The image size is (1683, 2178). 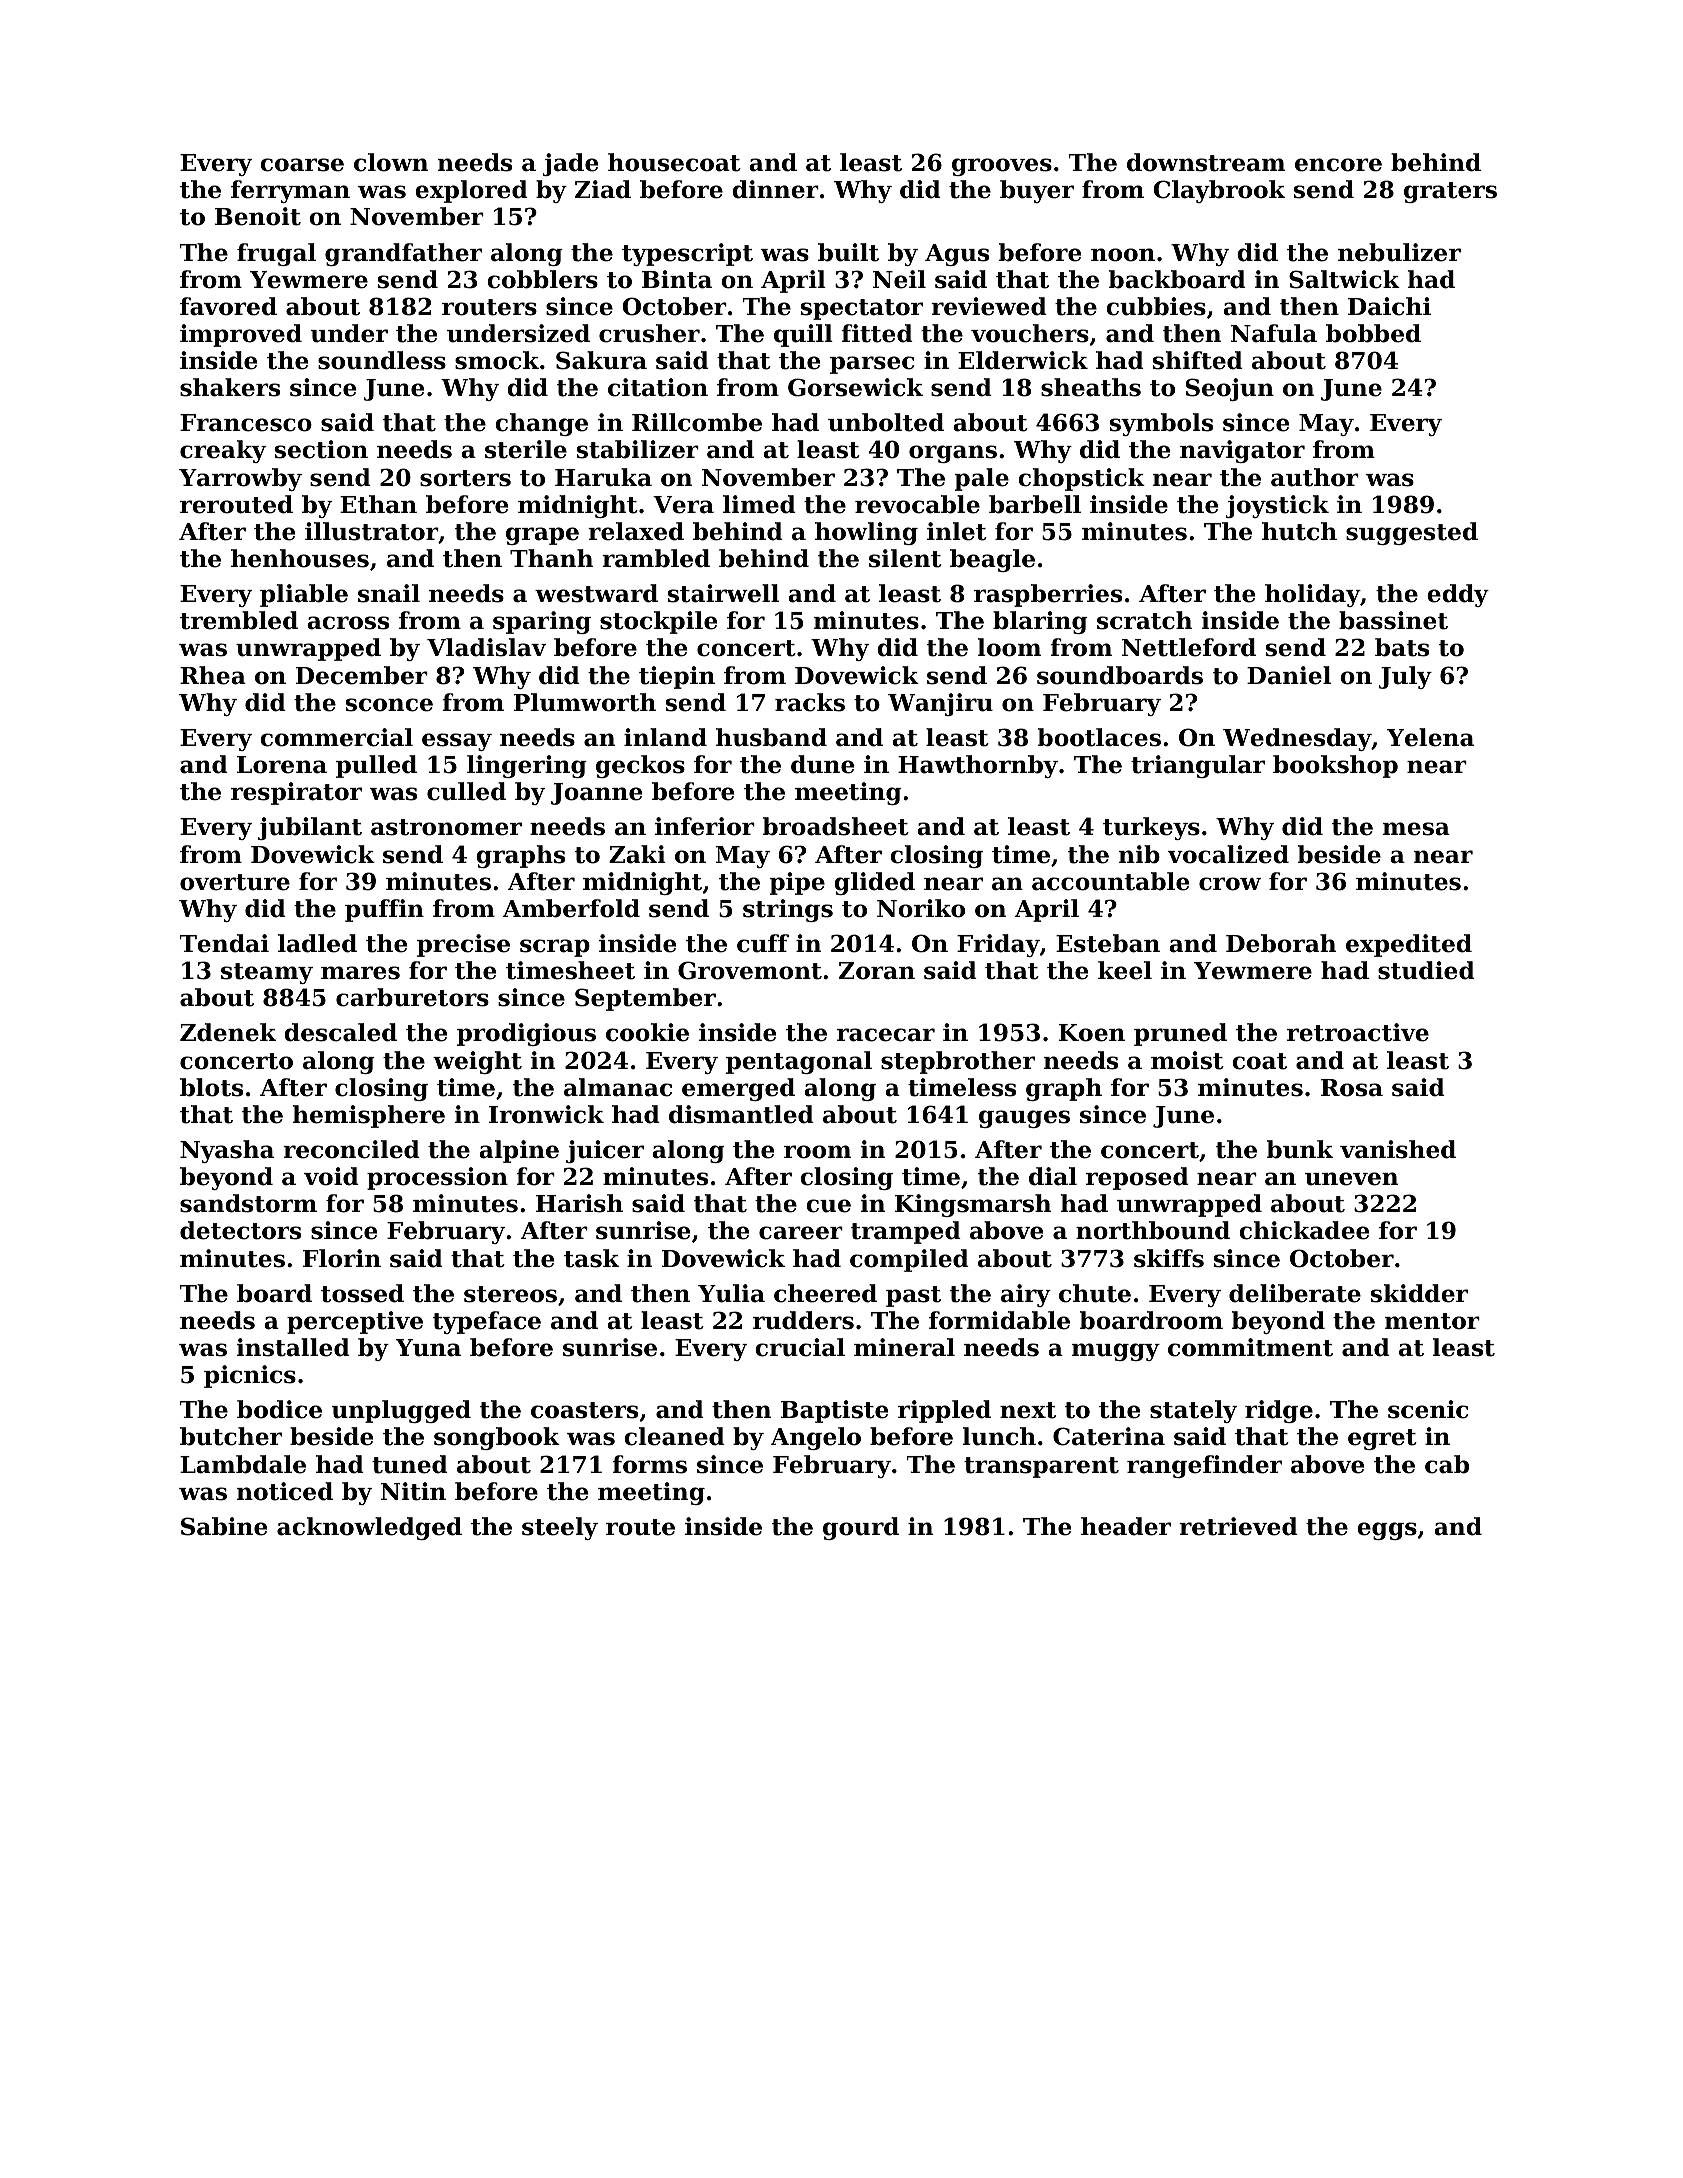 What do you see at coordinates (1398, 1149) in the screenshot?
I see `vanished` at bounding box center [1398, 1149].
